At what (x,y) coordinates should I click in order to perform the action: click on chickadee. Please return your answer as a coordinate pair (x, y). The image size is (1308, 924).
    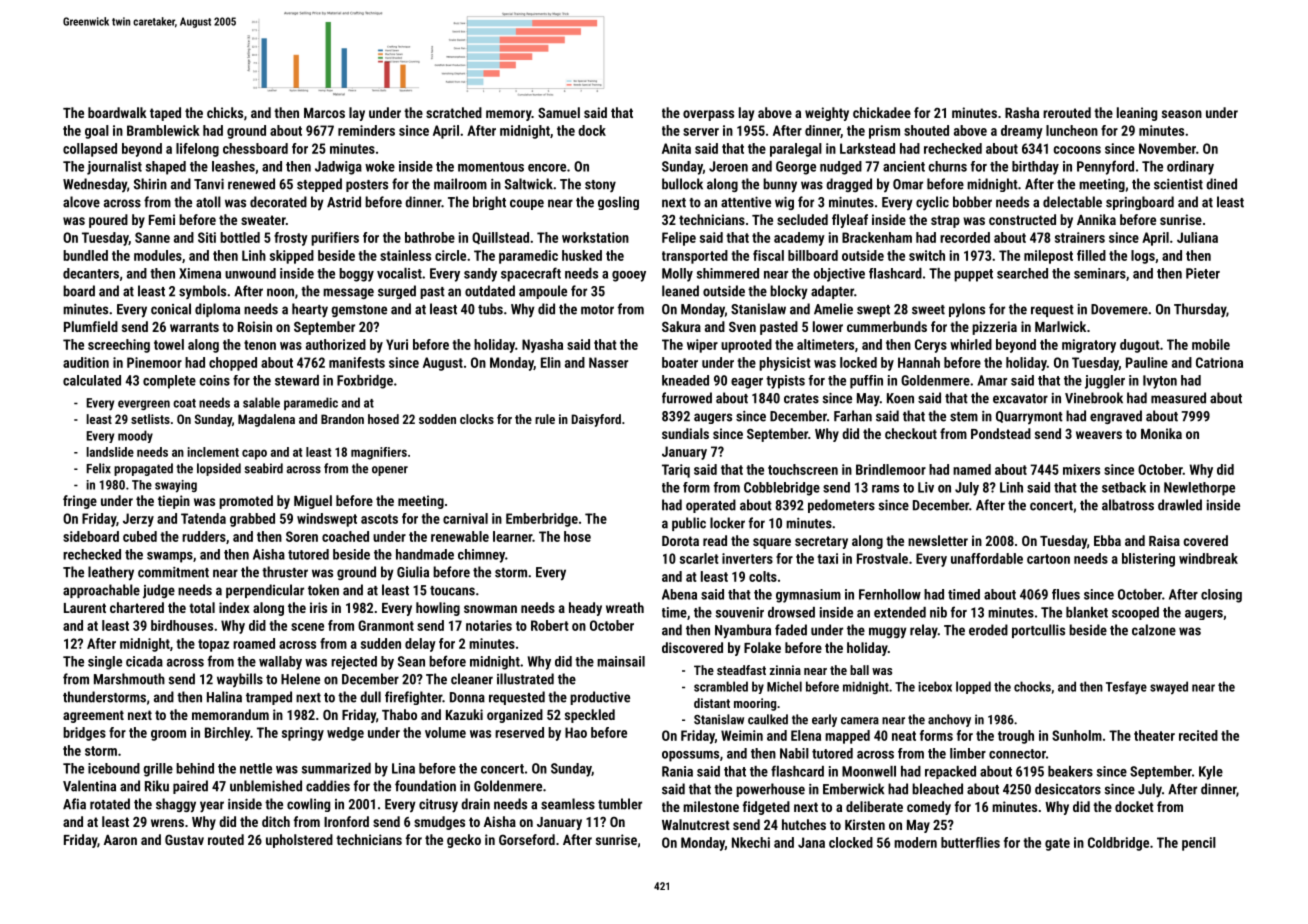
    Looking at the image, I should click on (882, 112).
